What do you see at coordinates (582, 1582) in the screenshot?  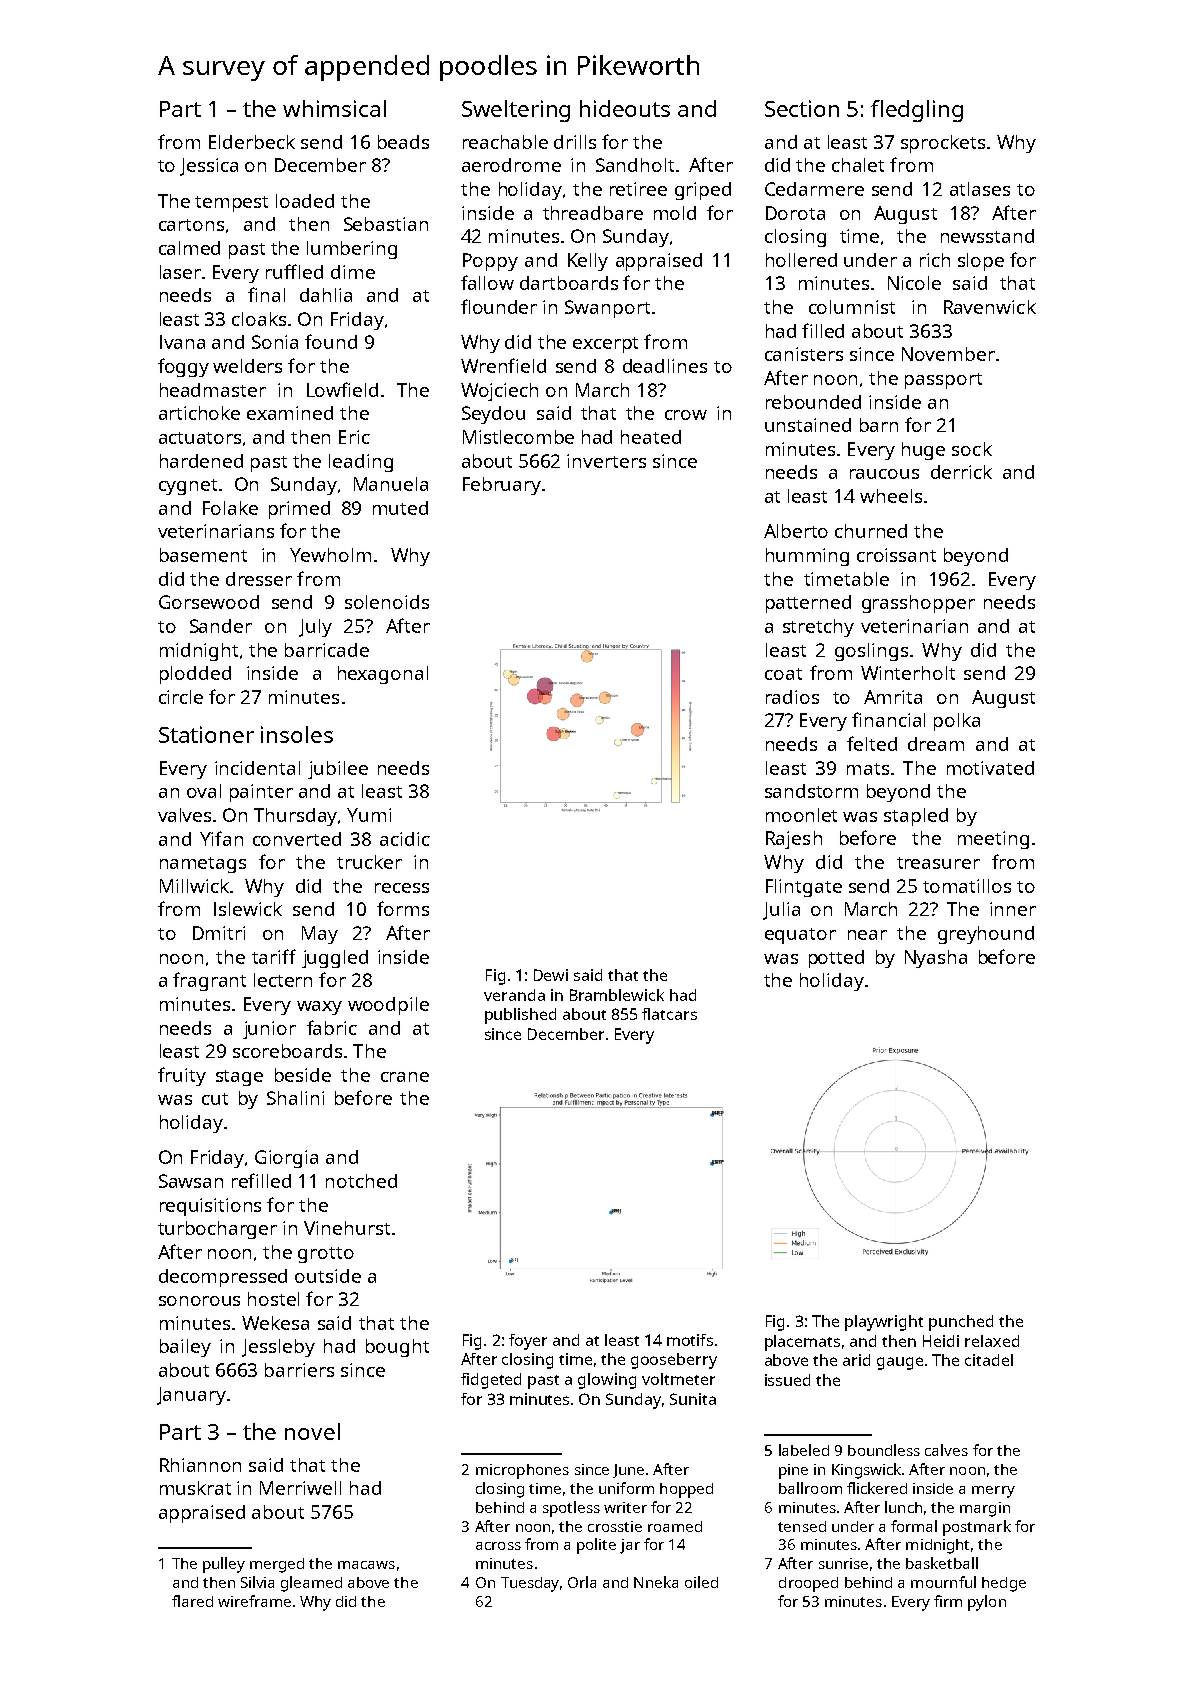 I see `Orla` at bounding box center [582, 1582].
